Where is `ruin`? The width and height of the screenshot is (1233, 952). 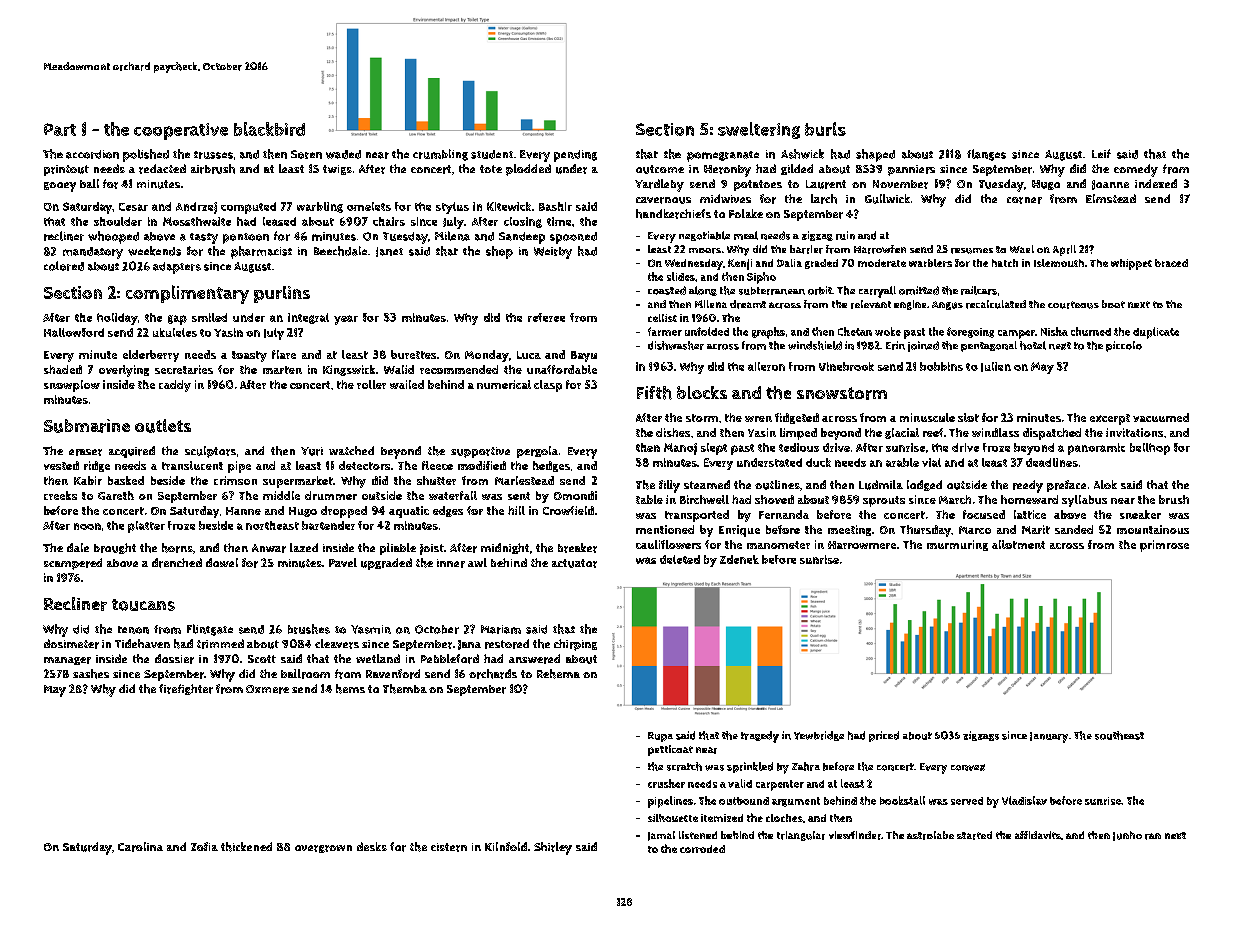
ruin is located at coordinates (845, 235).
